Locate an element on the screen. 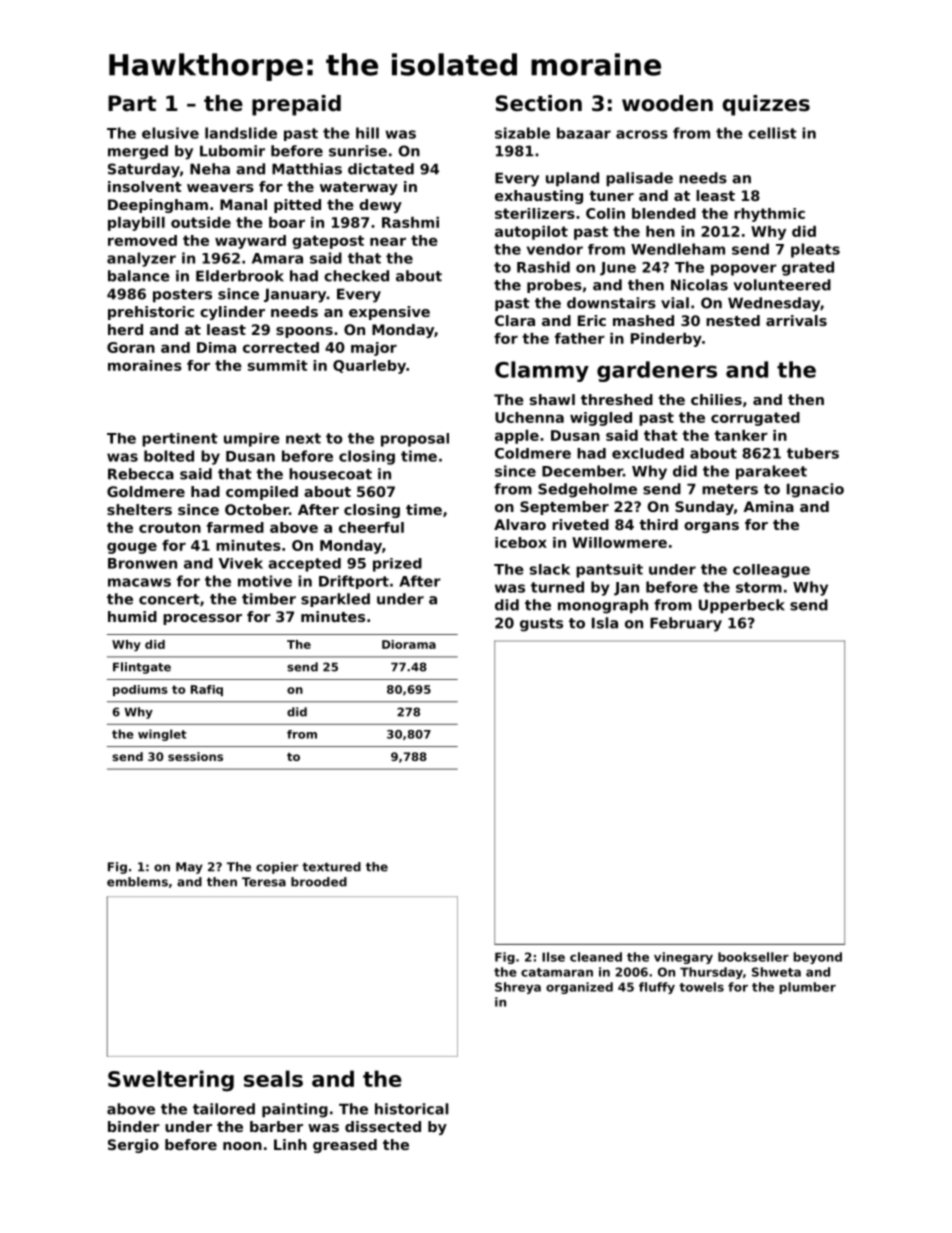  Section is located at coordinates (539, 103).
